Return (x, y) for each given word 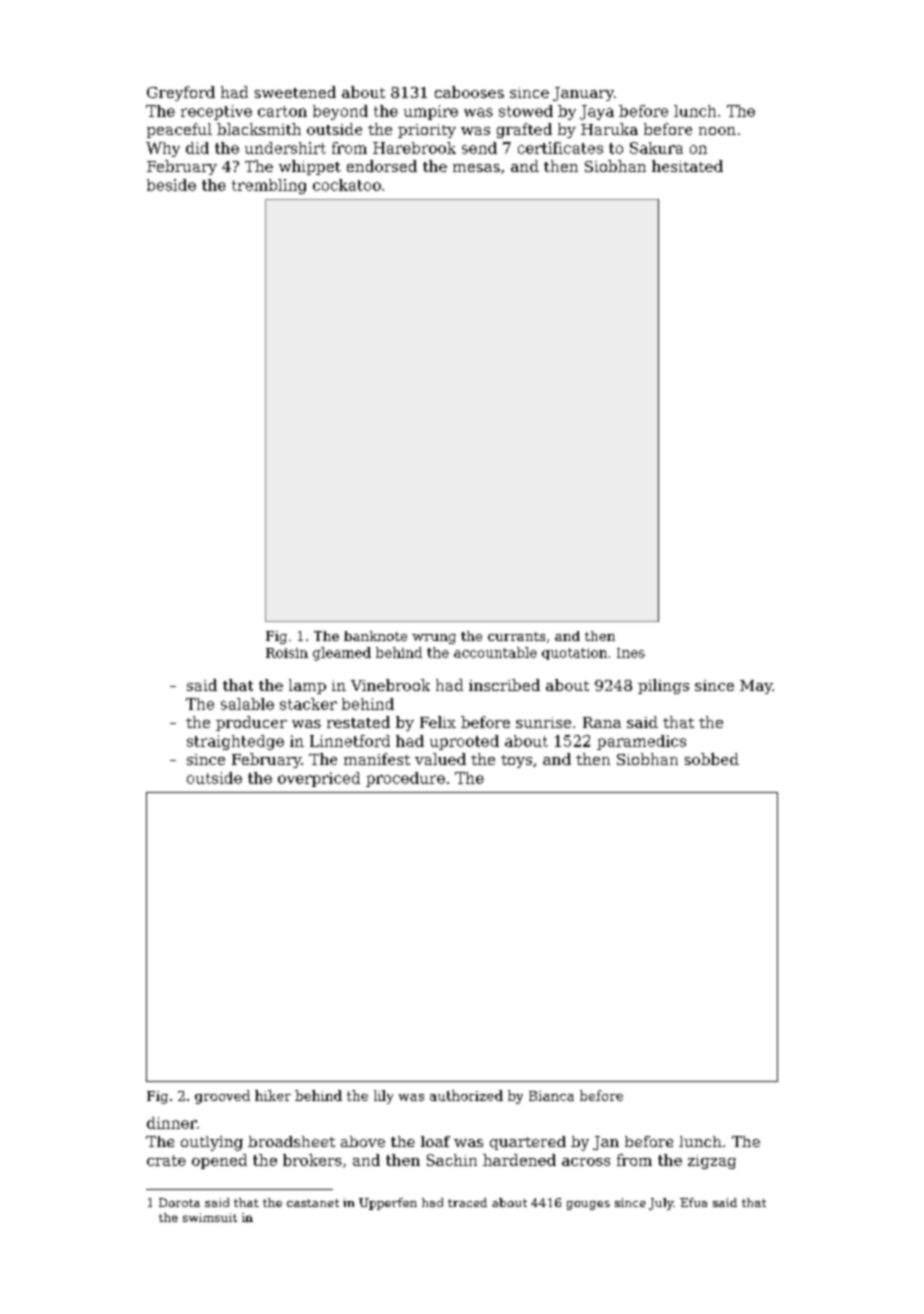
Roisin (287, 653)
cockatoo (347, 185)
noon (717, 131)
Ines (631, 653)
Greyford (181, 93)
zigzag (712, 1162)
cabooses (469, 92)
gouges (588, 1205)
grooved (222, 1097)
